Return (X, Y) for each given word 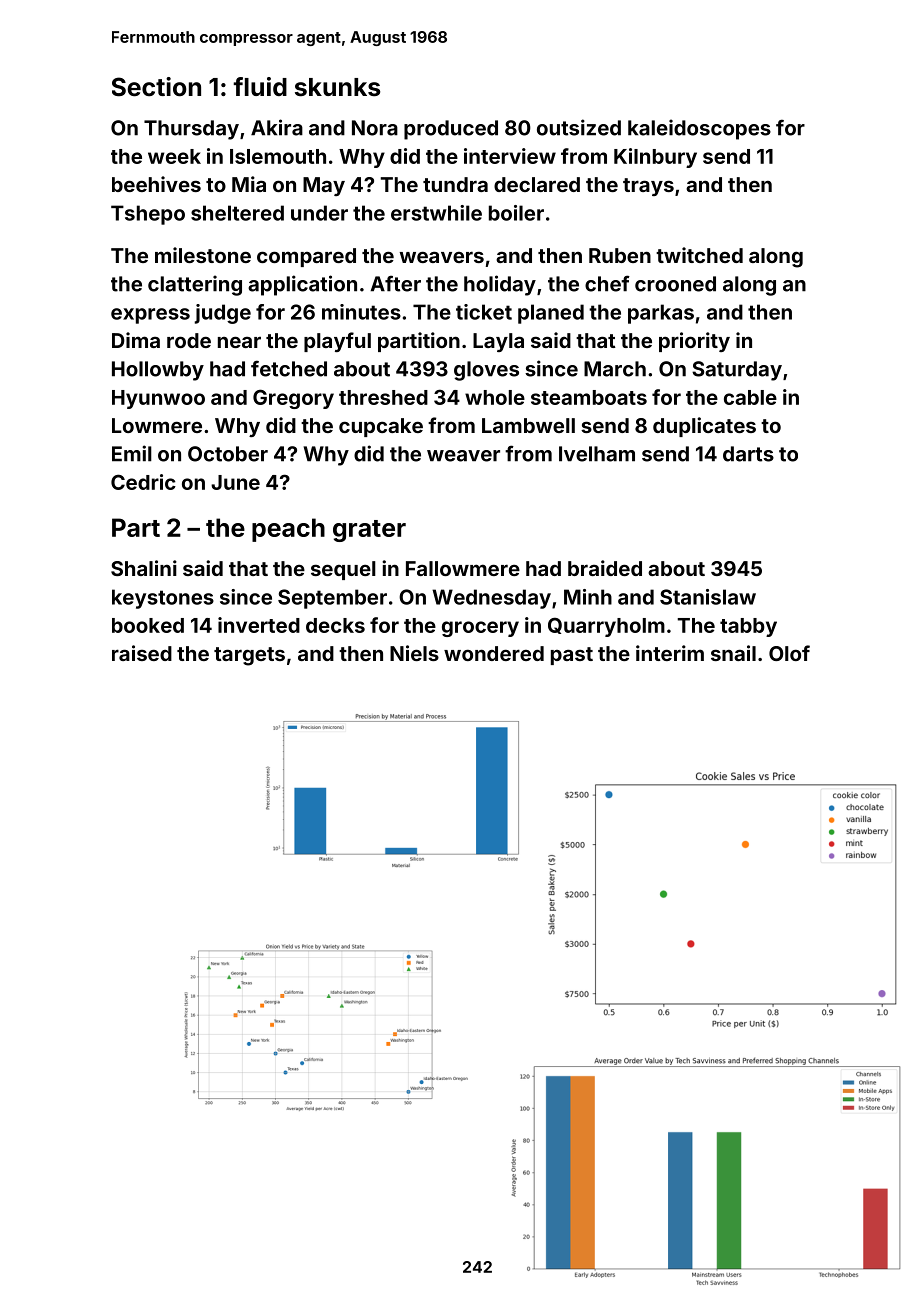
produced (451, 130)
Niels (414, 653)
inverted (259, 625)
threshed (383, 397)
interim (670, 653)
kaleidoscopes (699, 129)
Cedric (143, 482)
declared (537, 184)
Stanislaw (708, 597)
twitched (699, 255)
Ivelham (597, 454)
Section (156, 87)
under (319, 213)
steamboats (589, 397)
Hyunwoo (158, 399)
